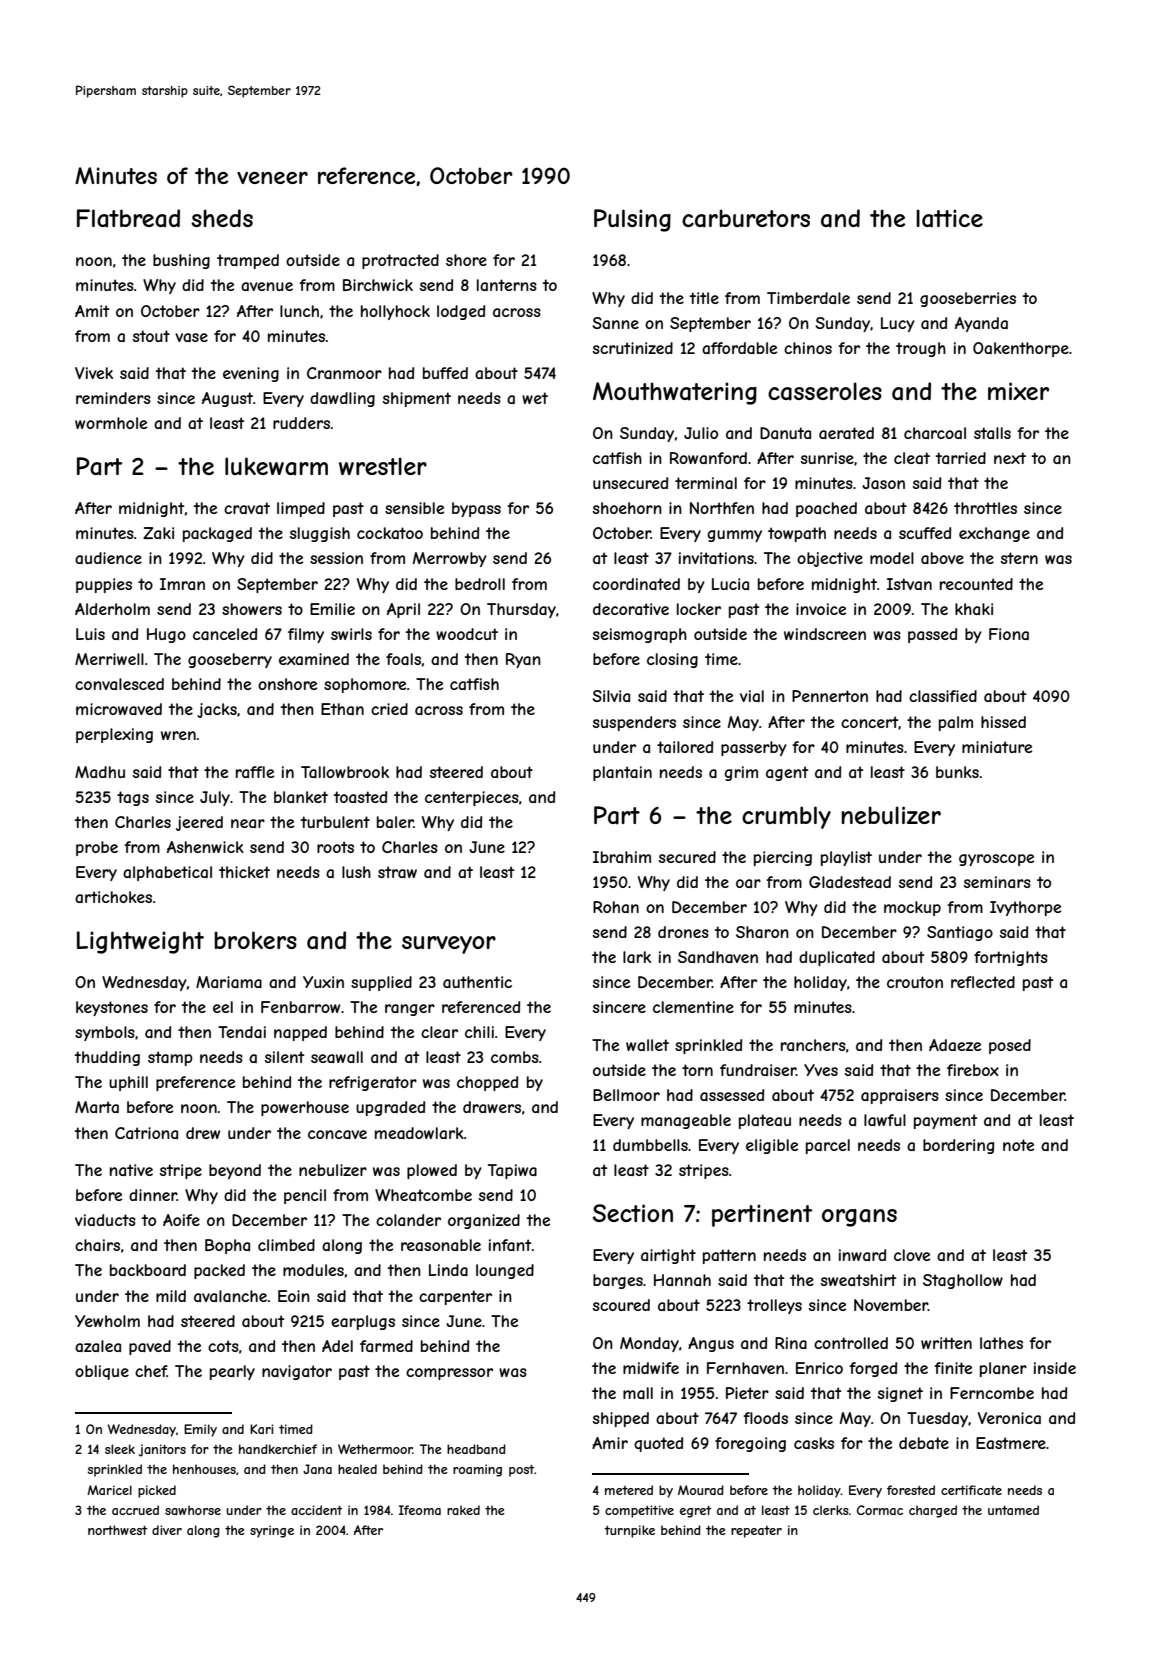 The height and width of the screenshot is (1669, 1152). What do you see at coordinates (181, 261) in the screenshot?
I see `bushing` at bounding box center [181, 261].
